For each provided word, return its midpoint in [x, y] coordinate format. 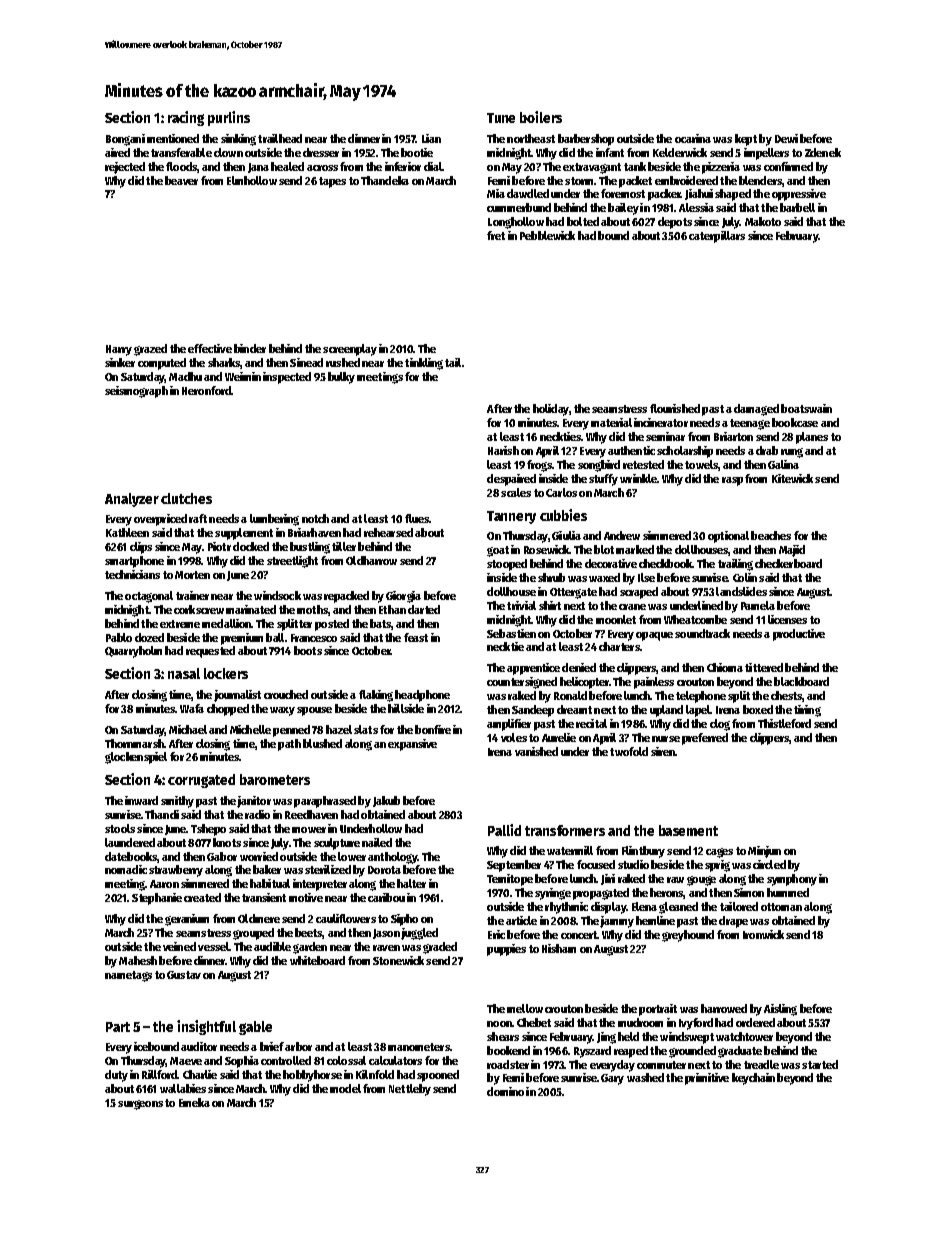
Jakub [386, 801]
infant [610, 152]
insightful [206, 1027]
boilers [541, 117]
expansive [412, 745]
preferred [705, 739]
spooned [438, 1076]
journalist [237, 696]
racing [186, 118]
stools [120, 828]
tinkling [424, 364]
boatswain [806, 408]
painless [654, 683]
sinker [120, 362]
